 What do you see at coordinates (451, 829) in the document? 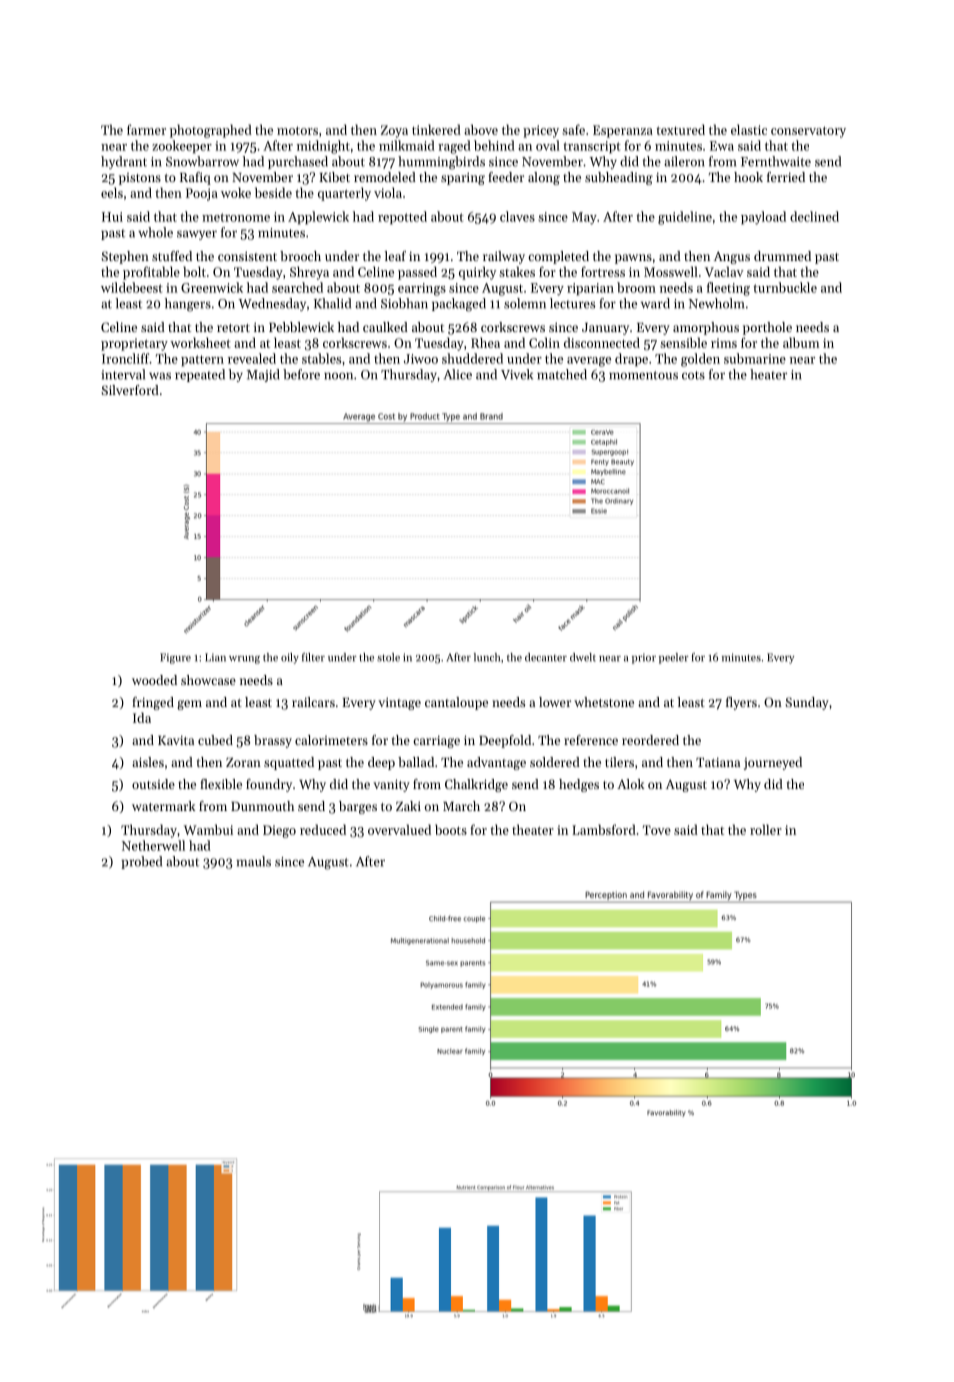
I see `boots` at bounding box center [451, 829].
